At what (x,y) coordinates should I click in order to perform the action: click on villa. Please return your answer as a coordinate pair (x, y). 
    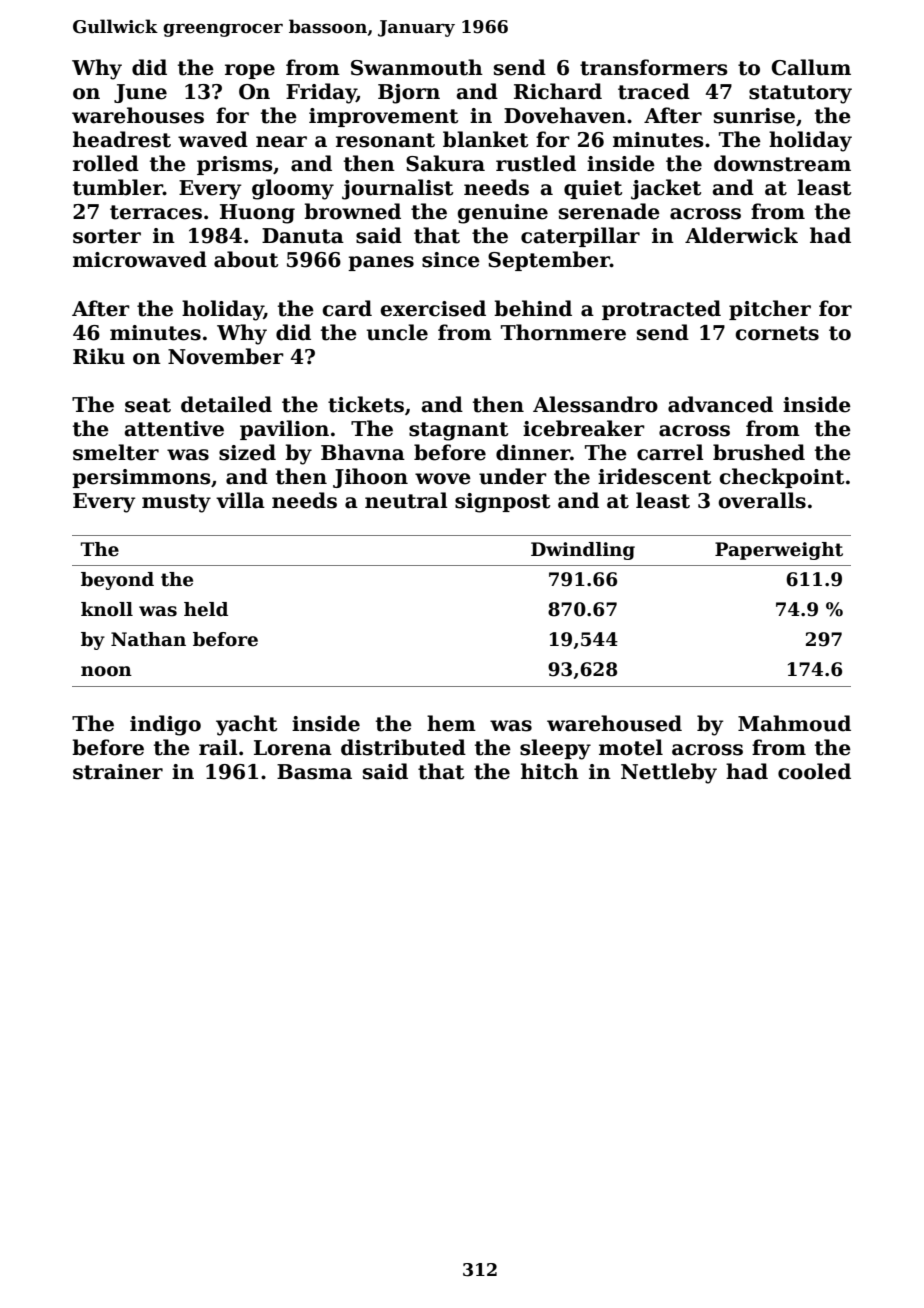
    Looking at the image, I should click on (240, 500).
